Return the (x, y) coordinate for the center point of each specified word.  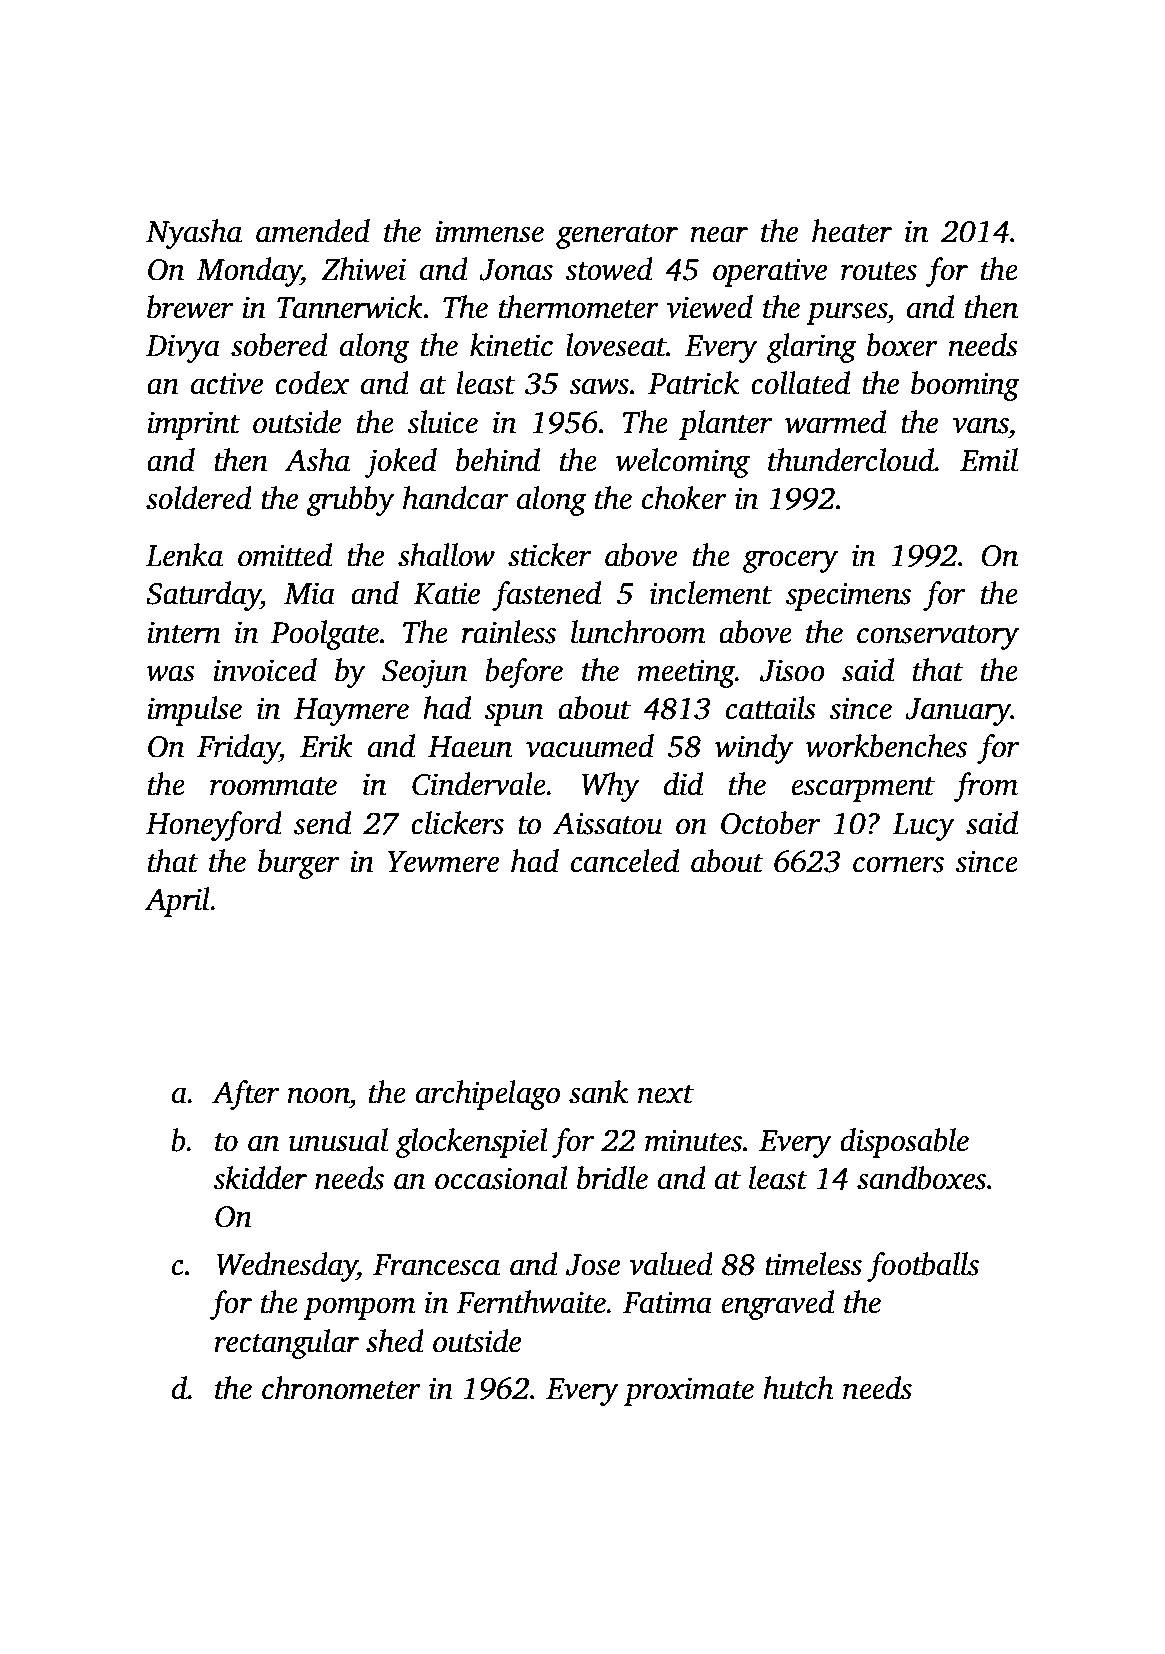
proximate (689, 1391)
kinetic (511, 345)
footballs (923, 1267)
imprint (193, 425)
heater (852, 231)
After (245, 1095)
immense (489, 231)
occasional (501, 1178)
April (177, 902)
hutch (798, 1388)
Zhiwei (363, 269)
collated (800, 383)
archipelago (488, 1095)
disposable (904, 1143)
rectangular (286, 1344)
